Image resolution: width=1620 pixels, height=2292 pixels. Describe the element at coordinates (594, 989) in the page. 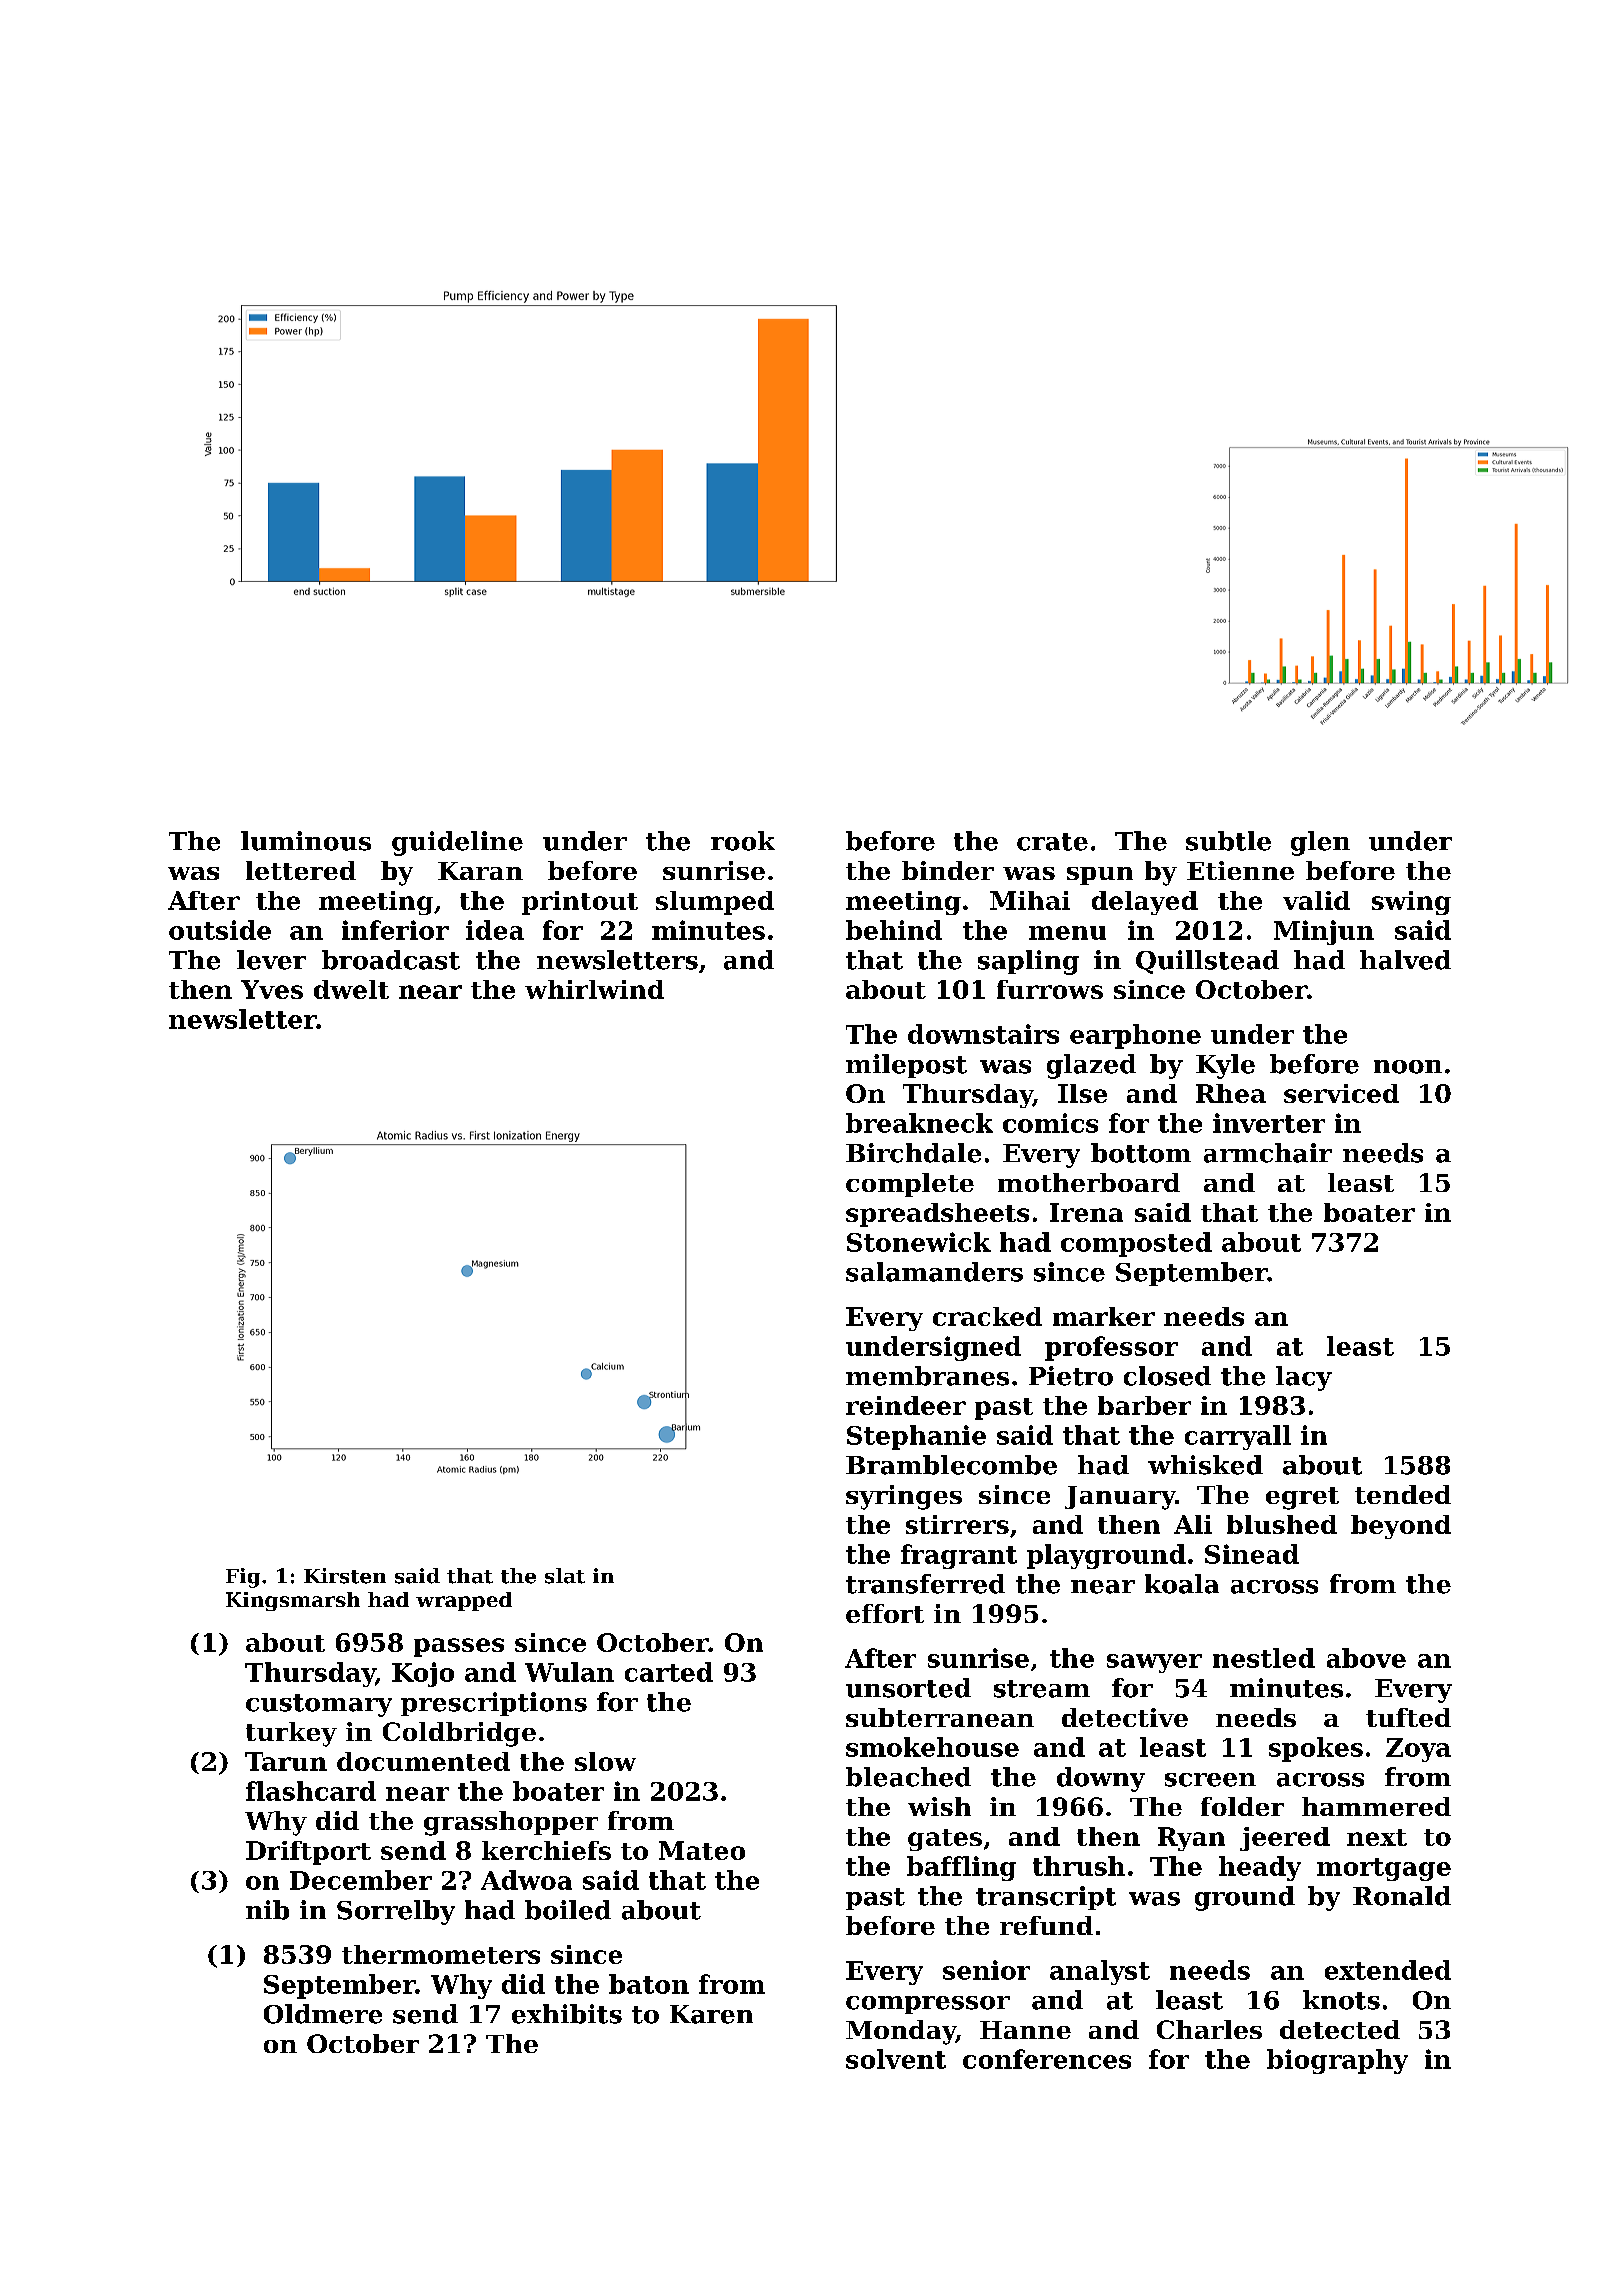

I see `whirlwind` at that location.
